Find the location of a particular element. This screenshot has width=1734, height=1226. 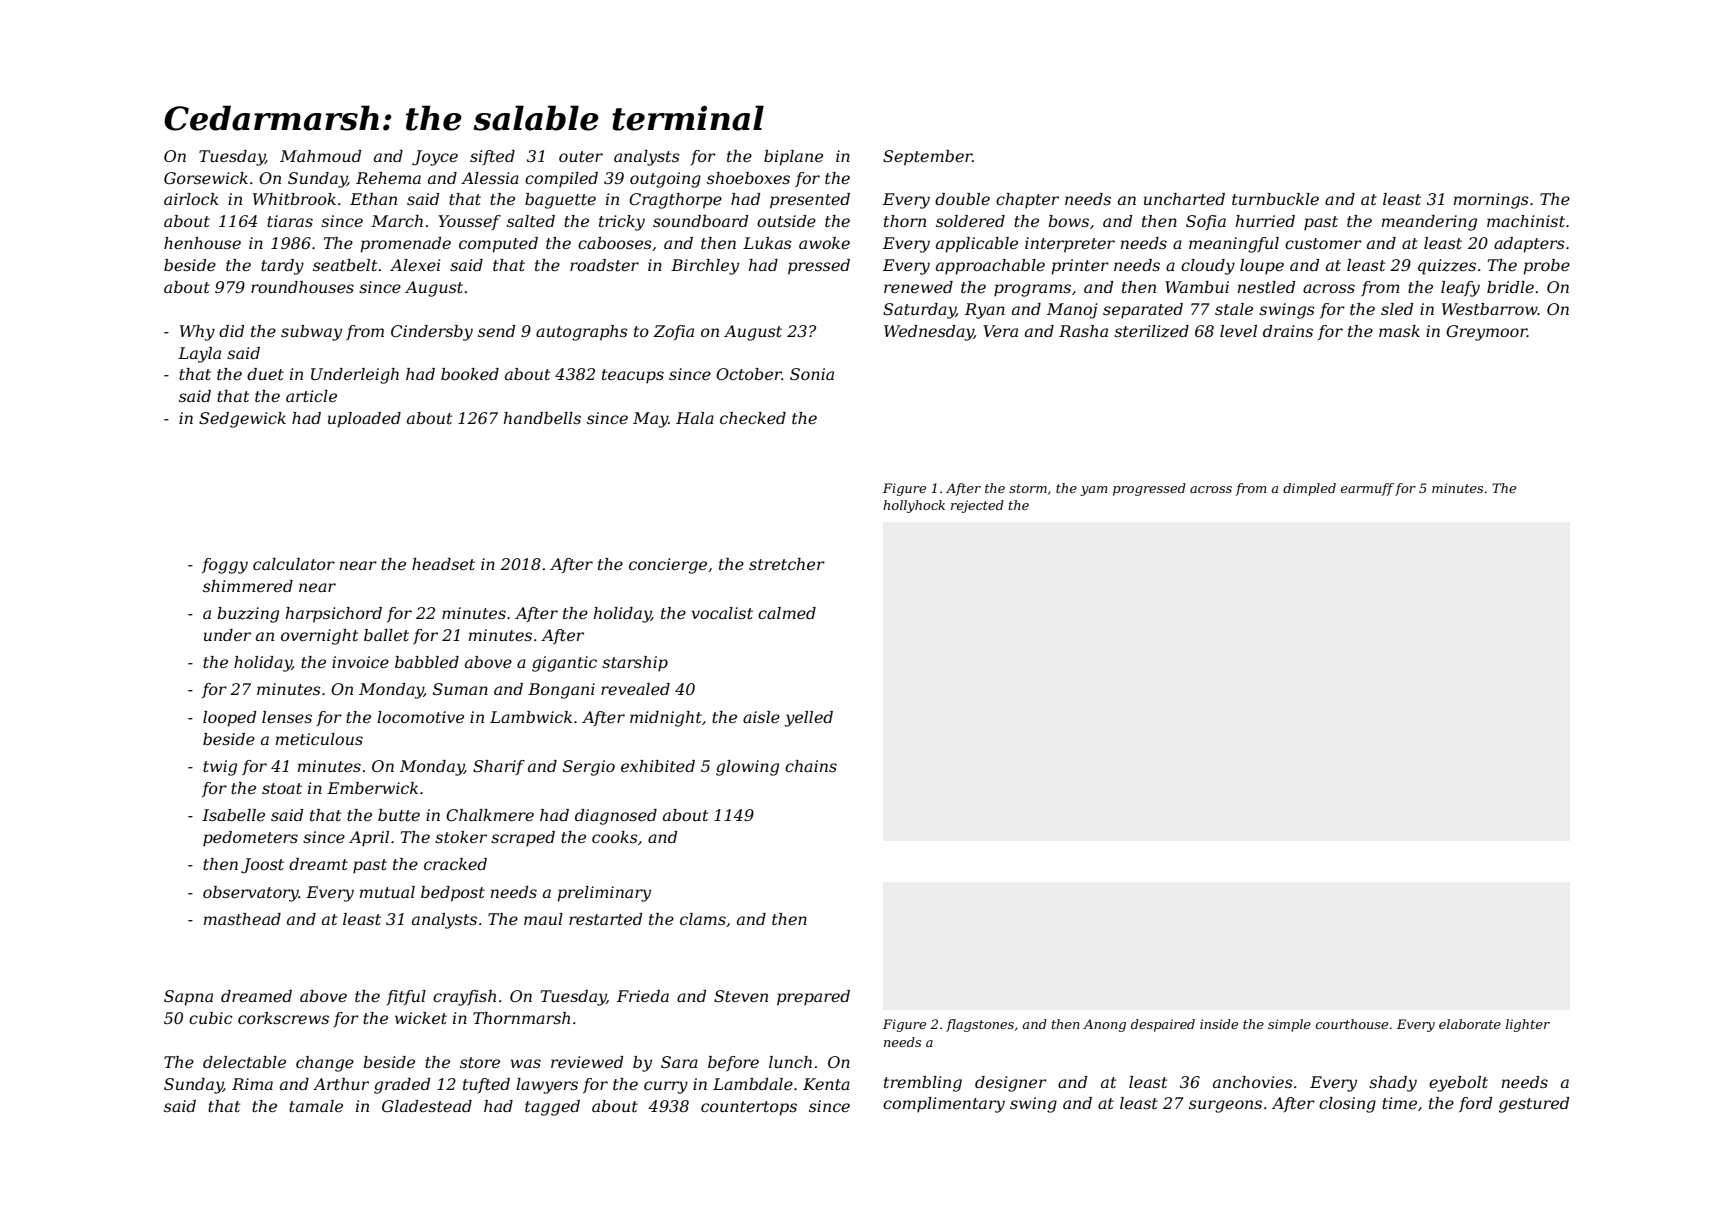

headset is located at coordinates (443, 564).
